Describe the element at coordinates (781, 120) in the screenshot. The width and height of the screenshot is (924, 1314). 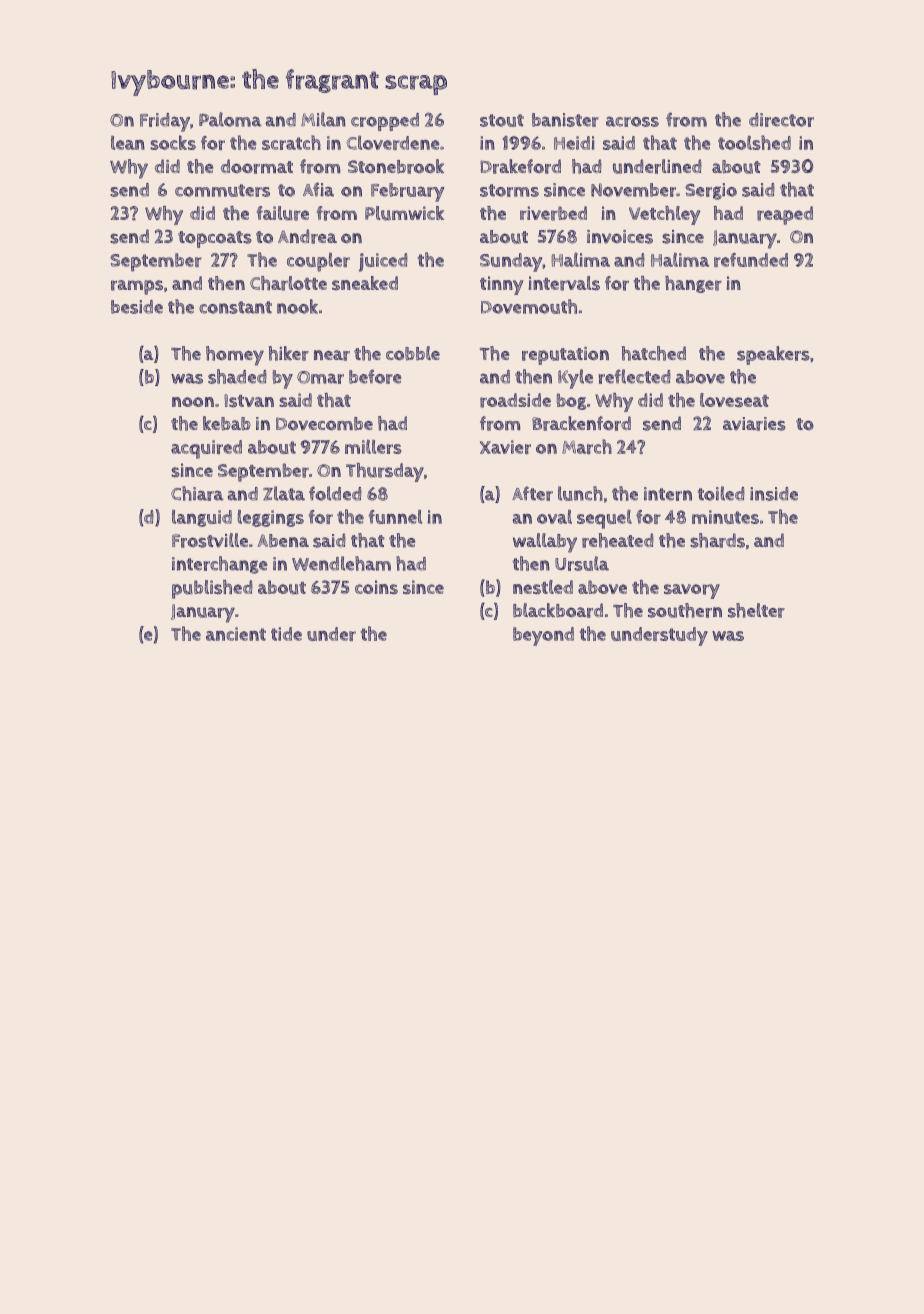
I see `director` at that location.
